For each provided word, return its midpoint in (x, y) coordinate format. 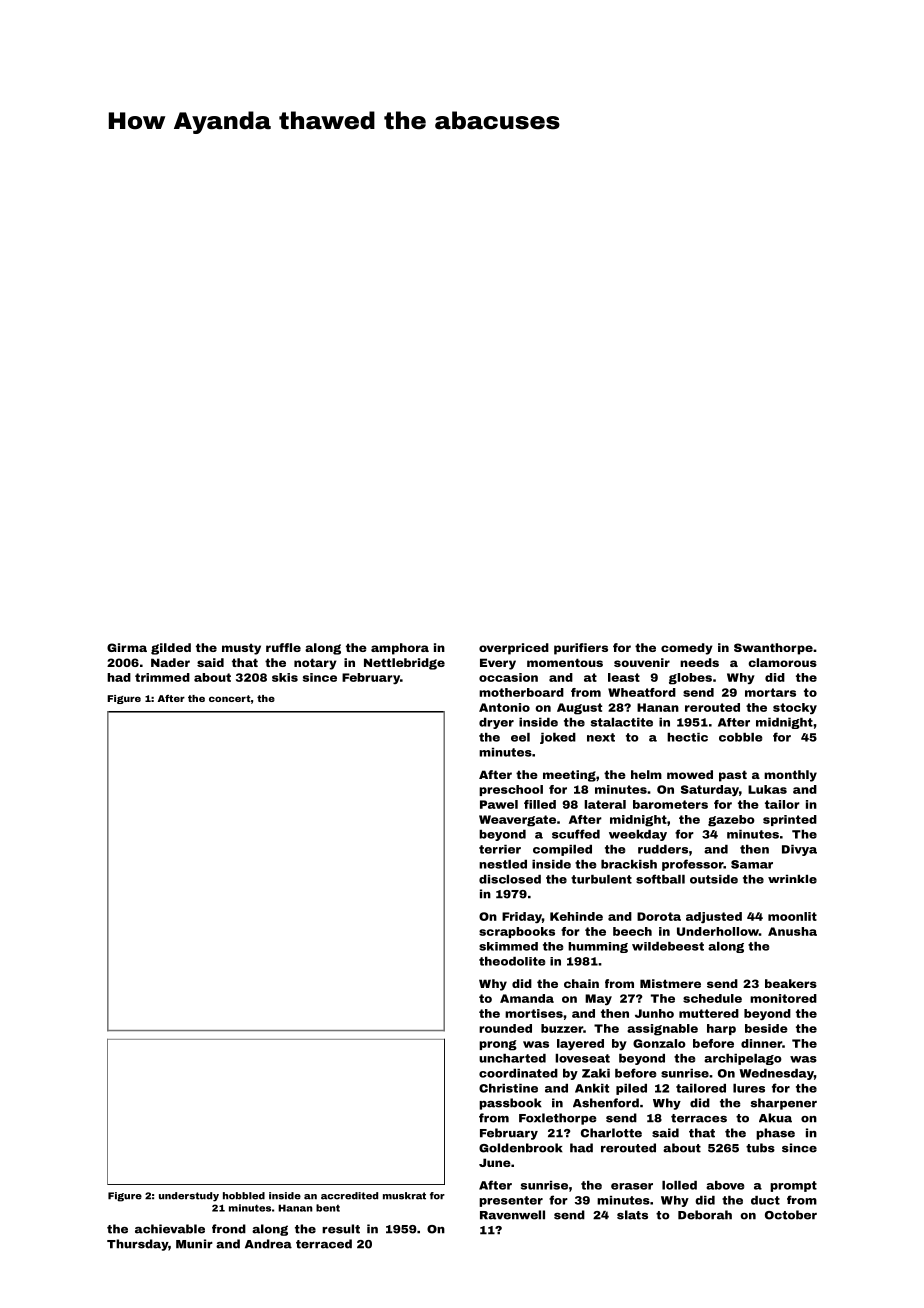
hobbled (244, 1196)
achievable (170, 1229)
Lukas (767, 789)
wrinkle (792, 879)
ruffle (283, 647)
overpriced (514, 649)
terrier (500, 849)
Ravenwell (512, 1215)
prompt (793, 1186)
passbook (510, 1104)
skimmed (508, 946)
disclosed (510, 879)
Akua (775, 1118)
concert (230, 698)
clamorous (782, 662)
